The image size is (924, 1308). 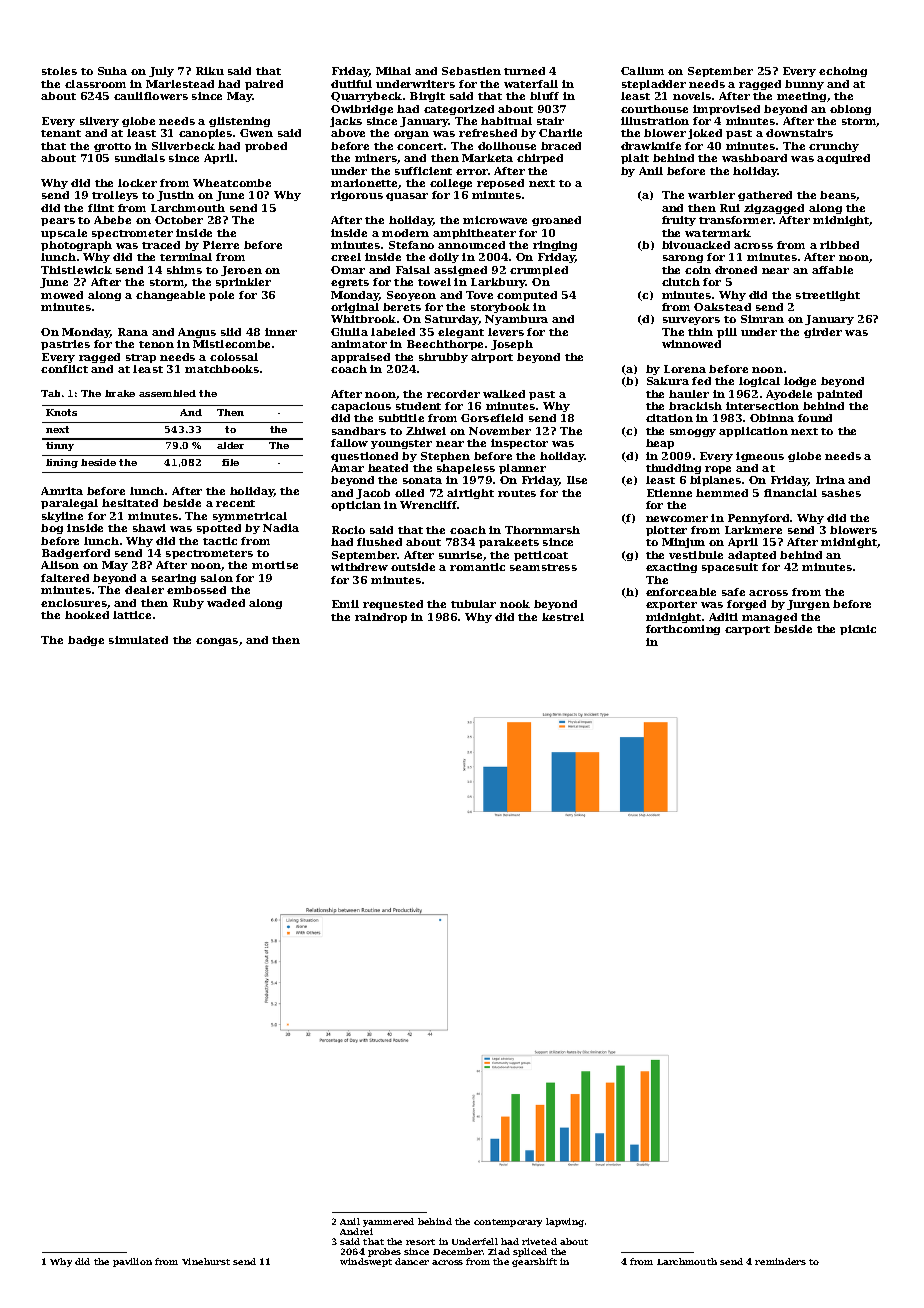 I want to click on safe, so click(x=733, y=592).
